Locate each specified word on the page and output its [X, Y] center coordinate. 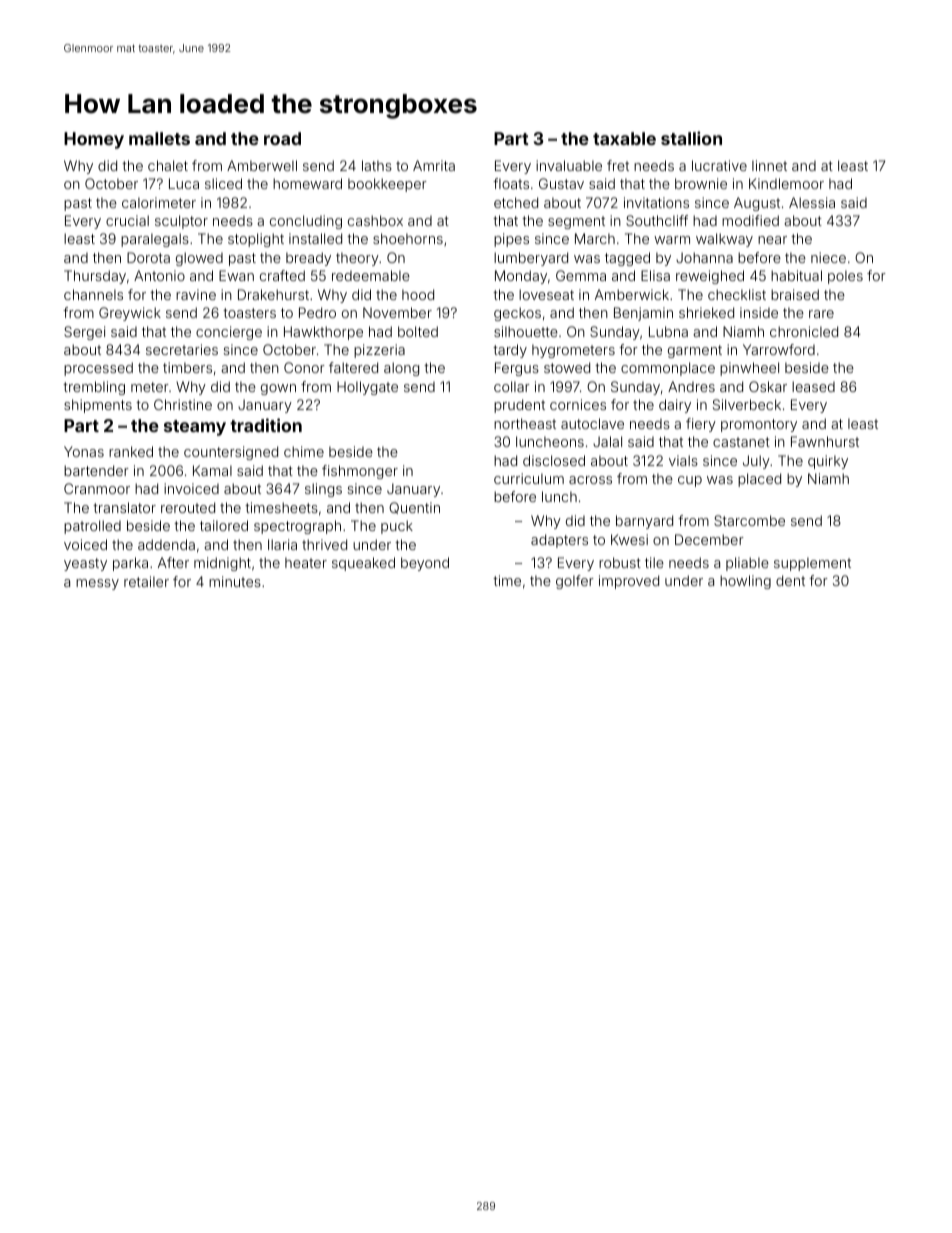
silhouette [526, 331]
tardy [510, 351]
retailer [146, 581]
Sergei [84, 333]
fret [618, 165]
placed [759, 480]
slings [323, 490]
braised [795, 294]
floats [511, 183]
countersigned [231, 453]
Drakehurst [273, 294]
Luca [184, 183]
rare [821, 314]
